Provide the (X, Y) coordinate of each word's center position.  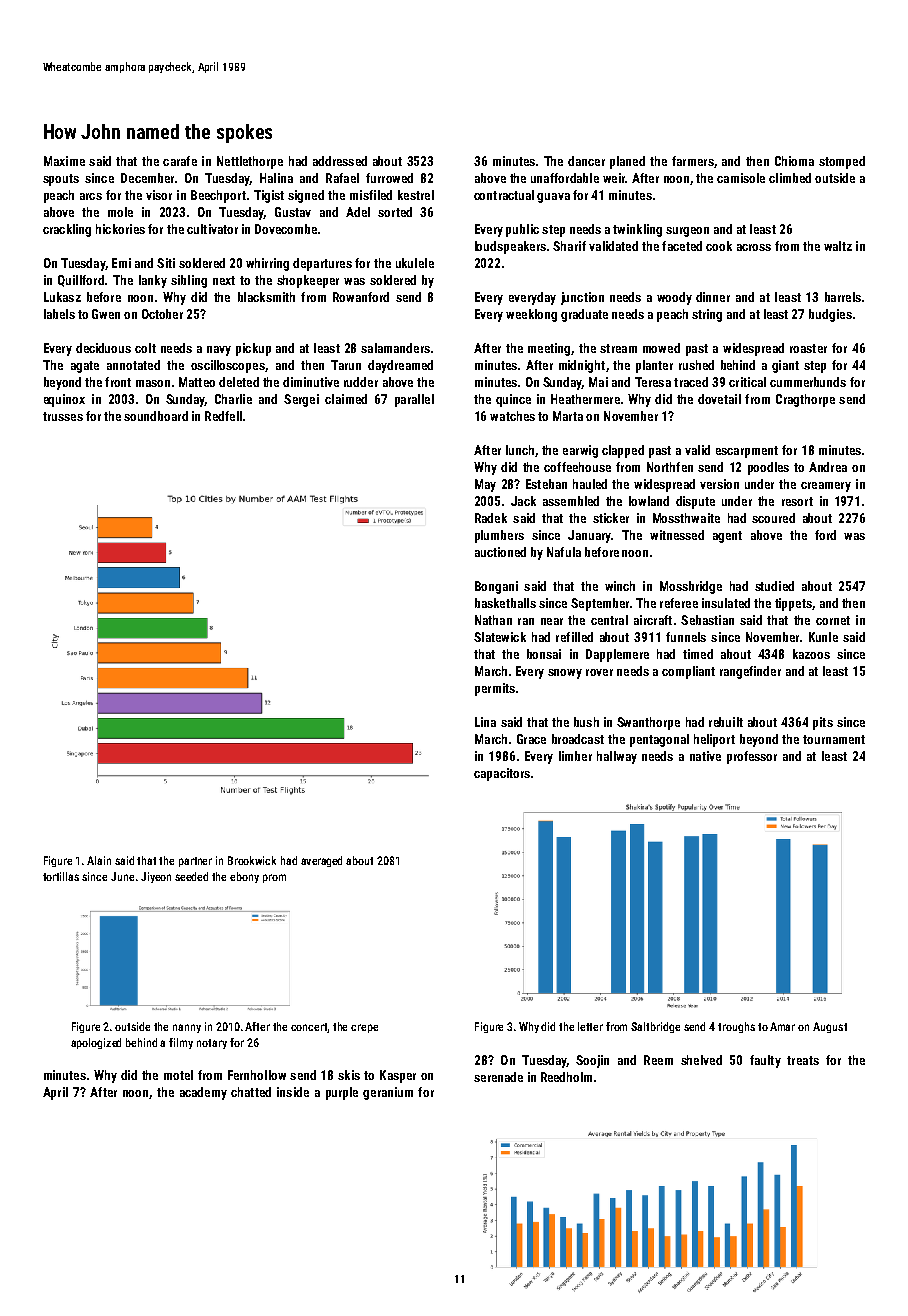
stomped (842, 162)
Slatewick (500, 637)
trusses (63, 416)
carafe (180, 161)
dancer (586, 161)
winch (620, 586)
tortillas (61, 876)
